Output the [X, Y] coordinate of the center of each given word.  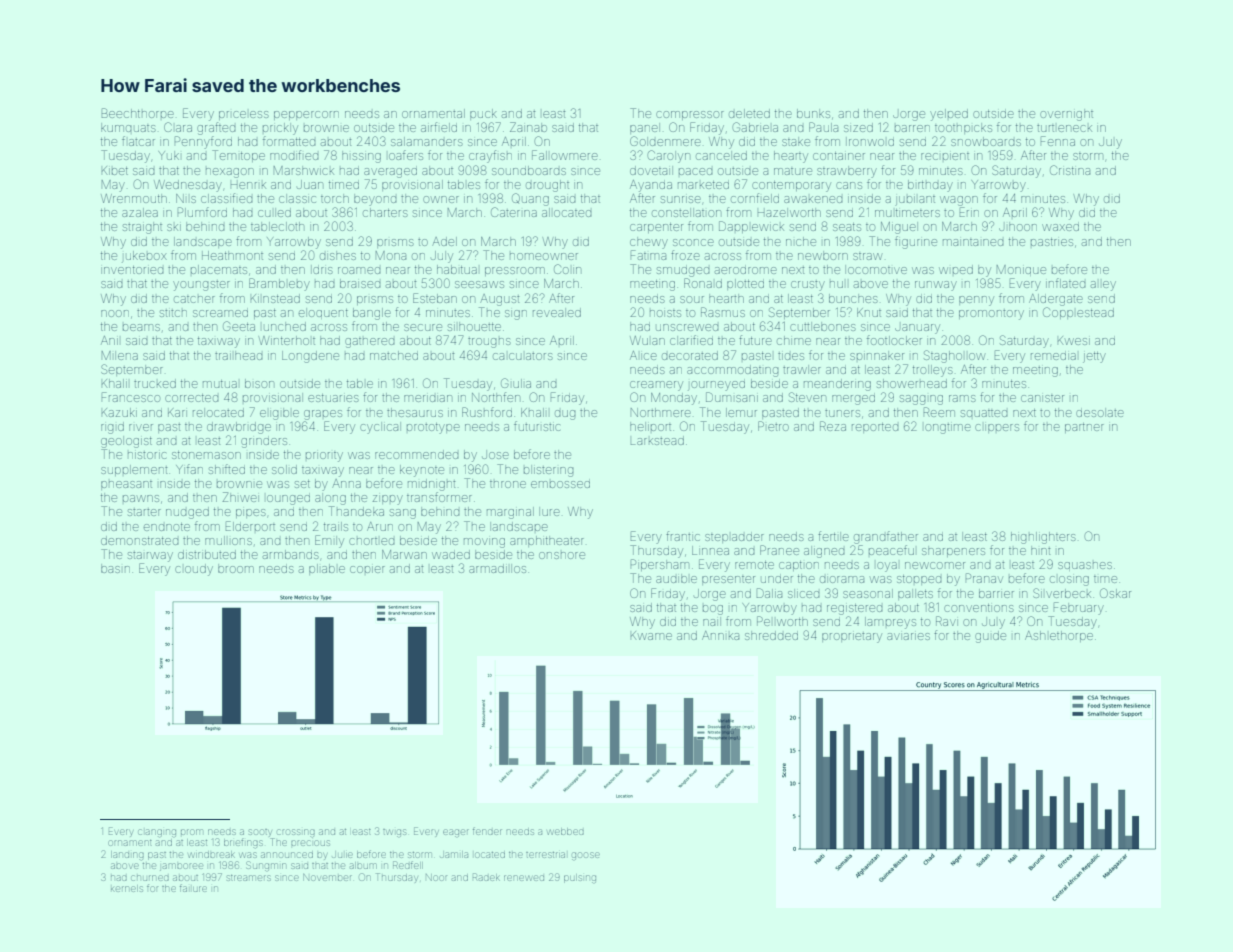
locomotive [876, 269]
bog [713, 610]
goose [586, 856]
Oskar [1115, 593]
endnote [167, 527]
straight [142, 228]
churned [150, 878]
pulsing [580, 878]
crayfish [490, 156]
